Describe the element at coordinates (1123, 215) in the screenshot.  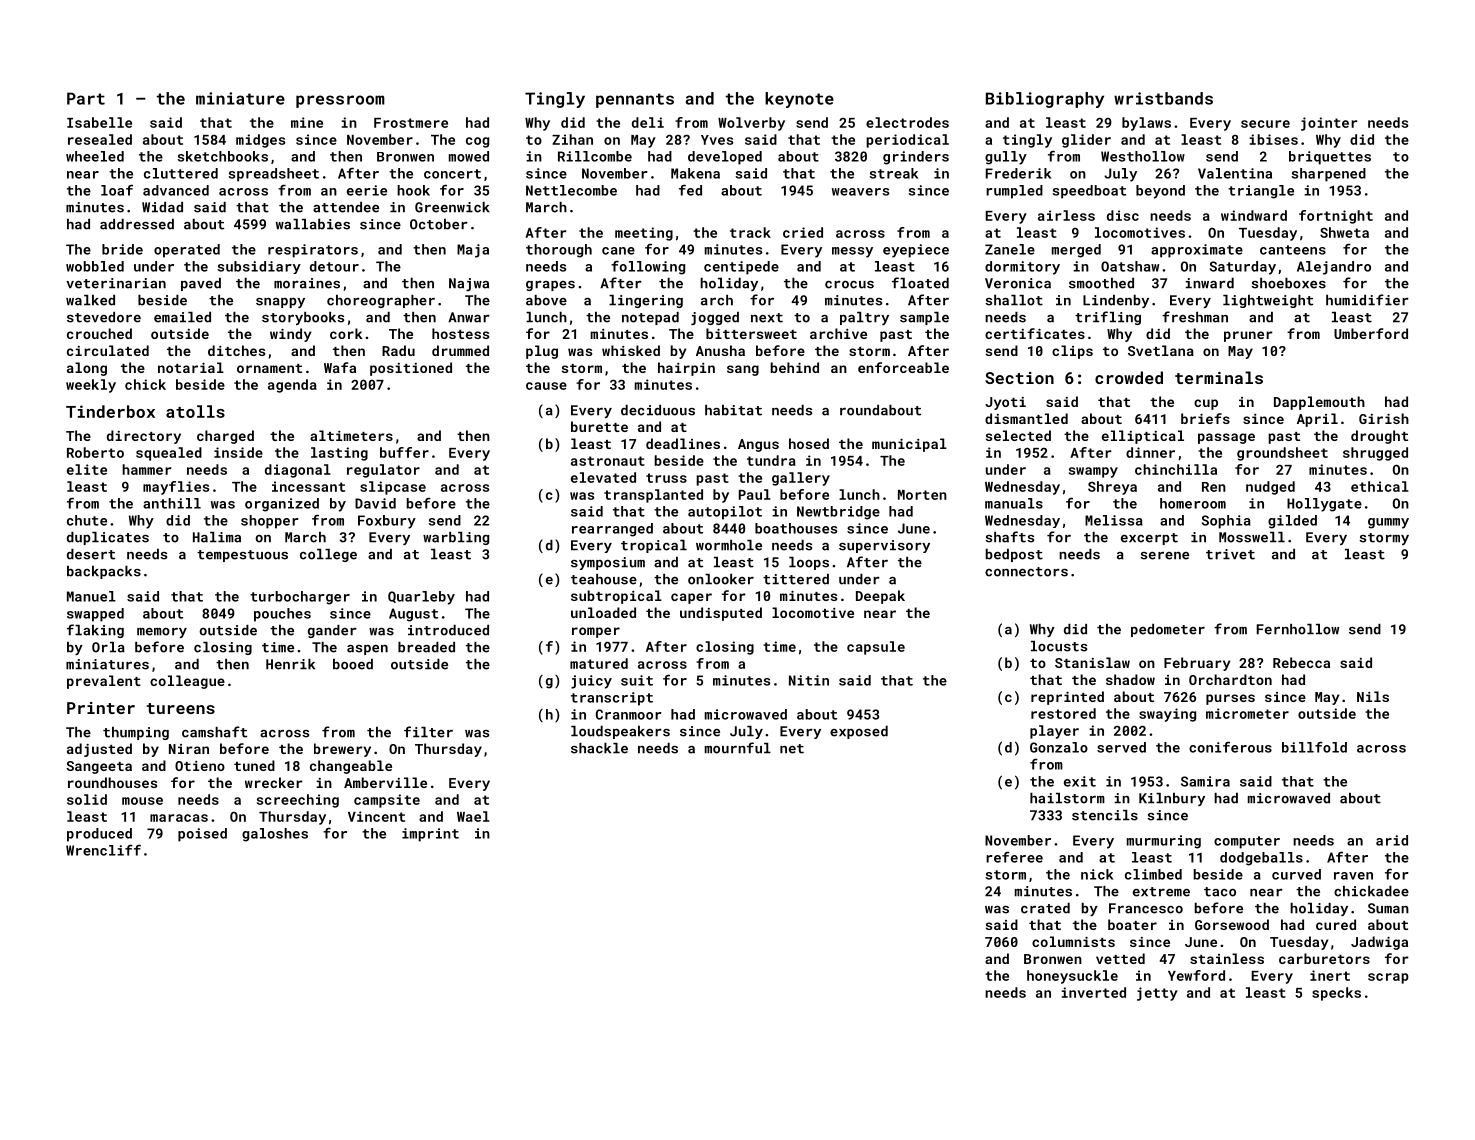
I see `disc` at that location.
